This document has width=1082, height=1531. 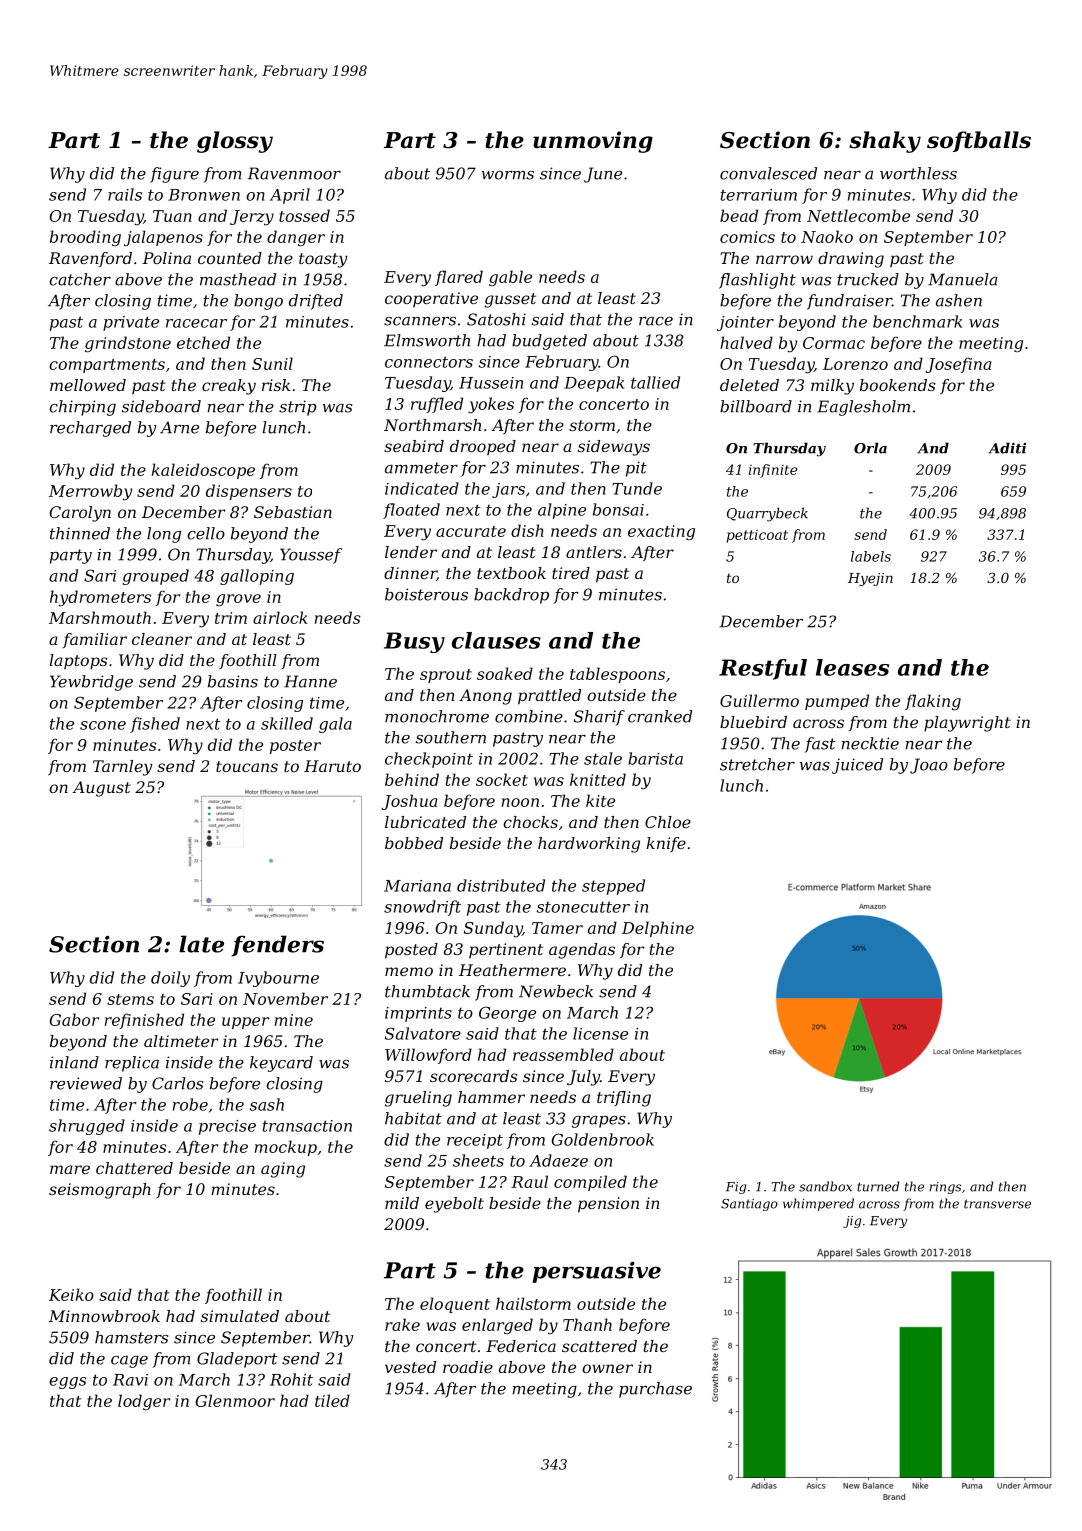 What do you see at coordinates (593, 142) in the document?
I see `unmoving` at bounding box center [593, 142].
